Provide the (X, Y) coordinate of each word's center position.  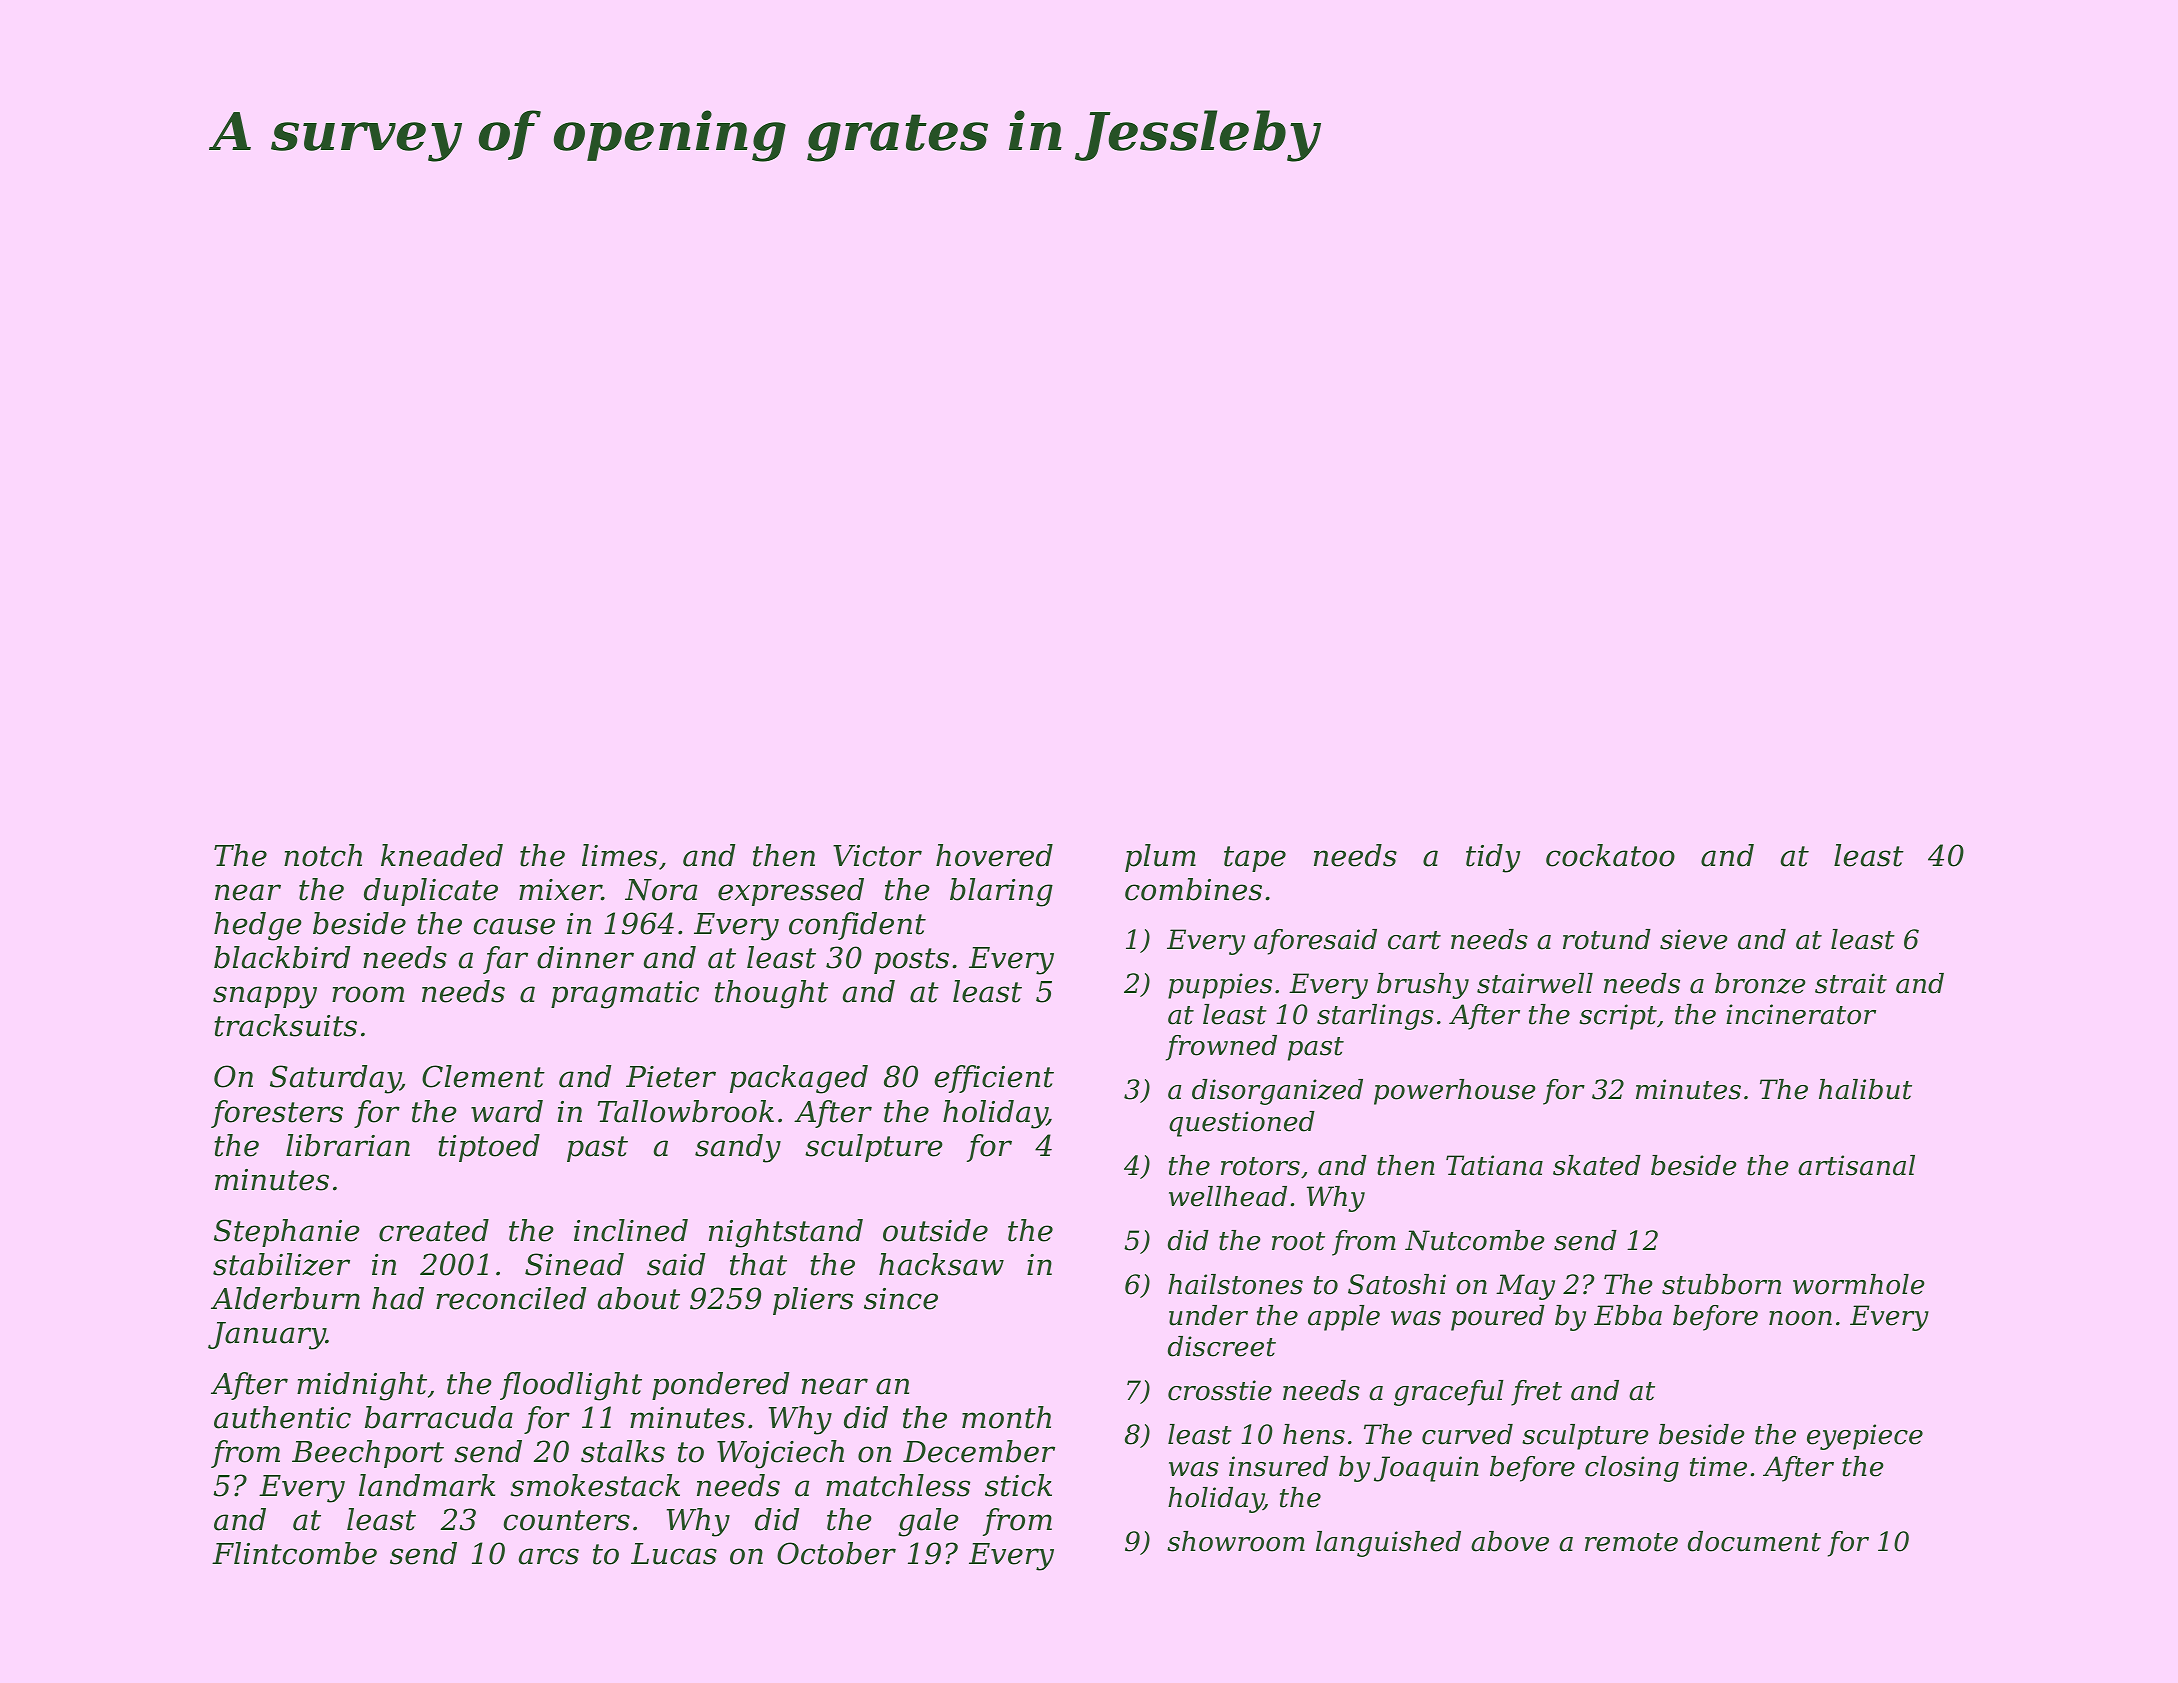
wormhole (1859, 1284)
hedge (258, 926)
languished (1388, 1544)
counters (567, 1520)
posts (911, 961)
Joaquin (1426, 1469)
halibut (1865, 1089)
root (1298, 1241)
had (398, 1298)
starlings (1375, 1017)
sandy (738, 1148)
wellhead (1228, 1196)
